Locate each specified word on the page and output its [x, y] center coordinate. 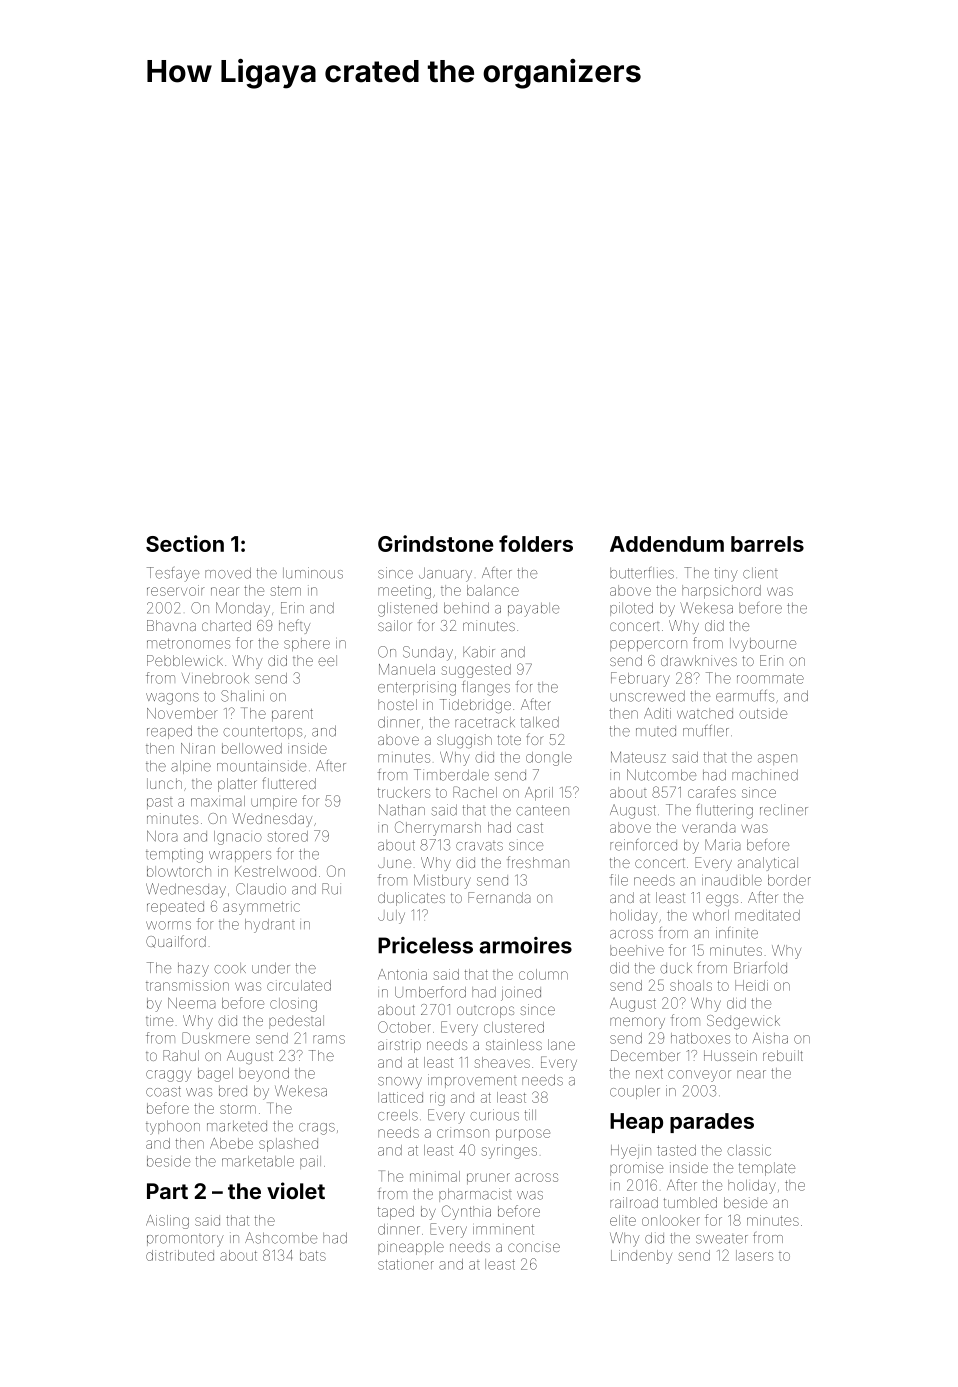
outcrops [485, 1012]
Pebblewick [185, 660]
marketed [237, 1126]
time [159, 1020]
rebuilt [783, 1055]
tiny [726, 574]
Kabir [479, 652]
